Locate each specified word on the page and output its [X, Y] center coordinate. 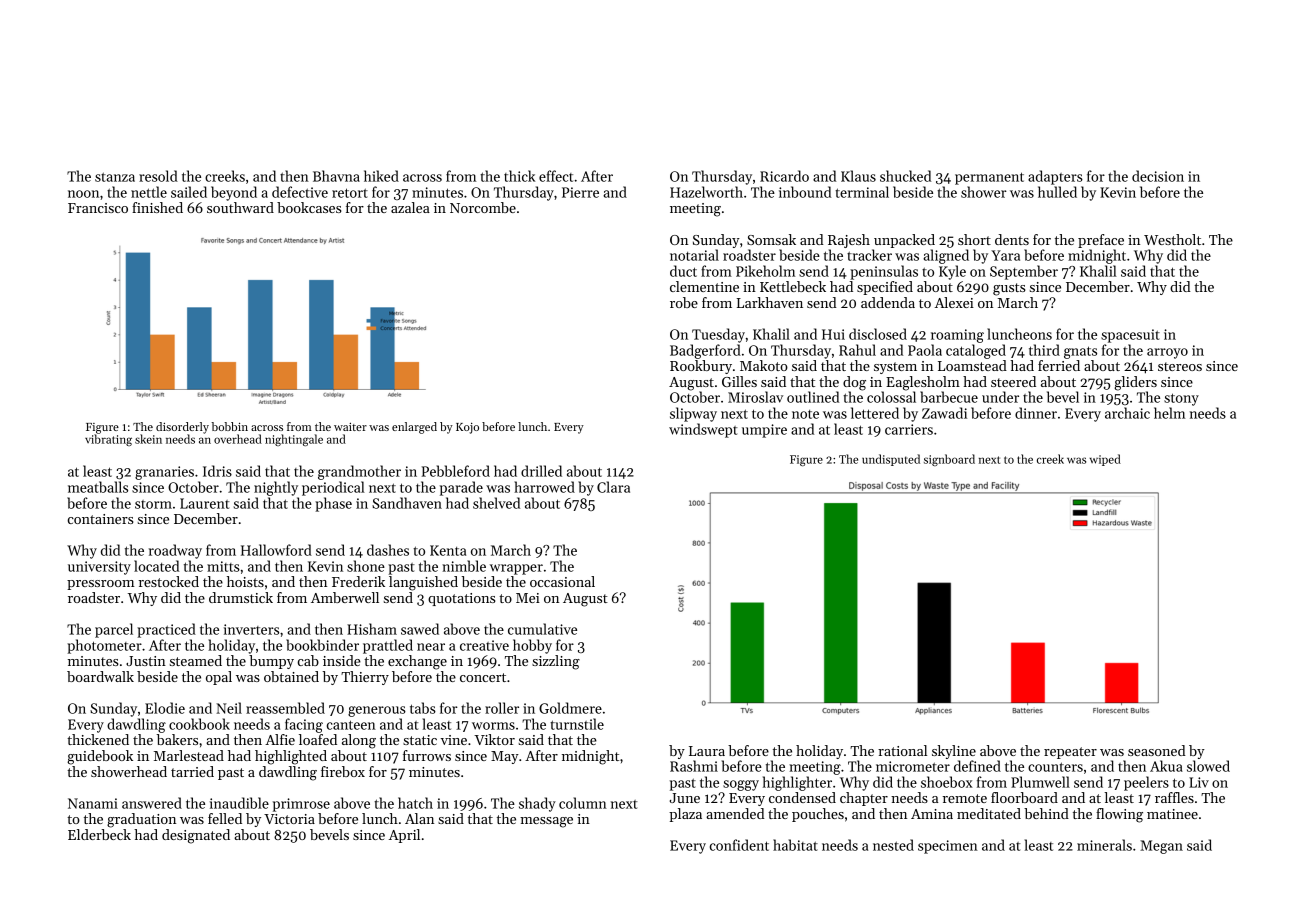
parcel [114, 630]
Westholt [1172, 239]
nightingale [294, 440]
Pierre [580, 192]
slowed [1208, 766]
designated [196, 836]
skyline [954, 752]
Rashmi [694, 766]
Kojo [467, 428]
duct [683, 271]
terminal [862, 192]
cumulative [542, 629]
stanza [115, 177]
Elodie [165, 708]
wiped [1105, 460]
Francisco [98, 208]
